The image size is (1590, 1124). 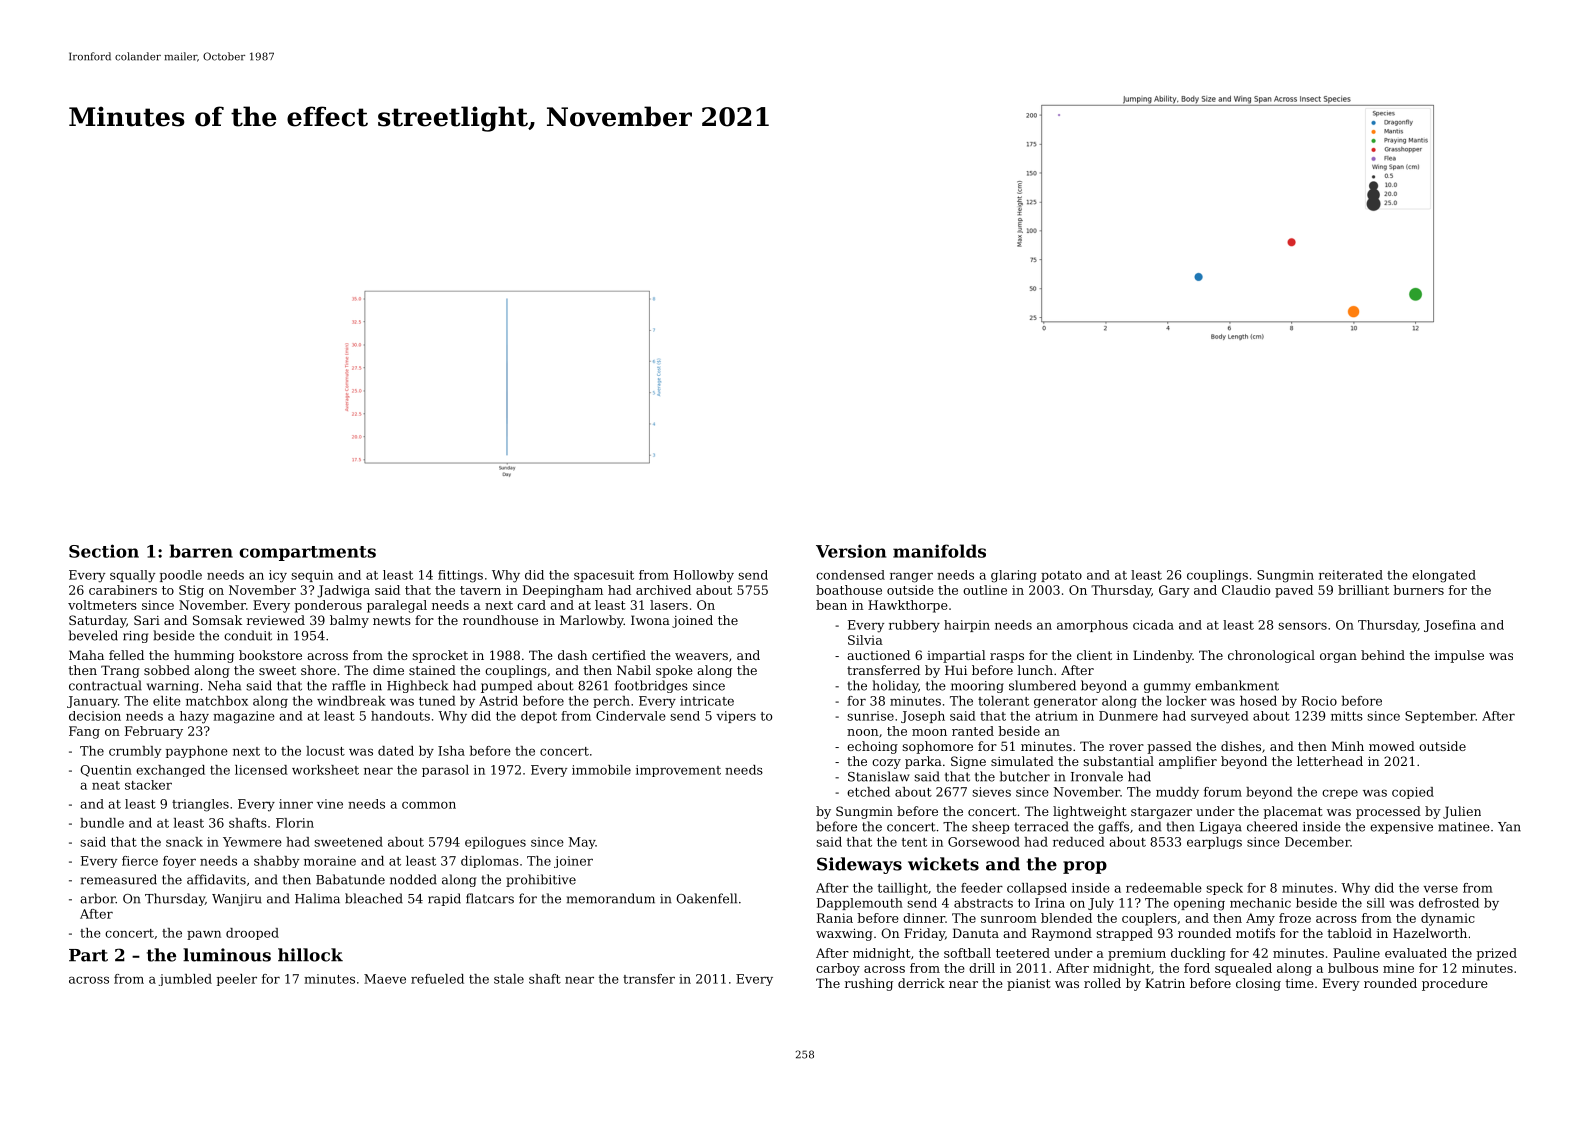 I want to click on rapid, so click(x=444, y=899).
